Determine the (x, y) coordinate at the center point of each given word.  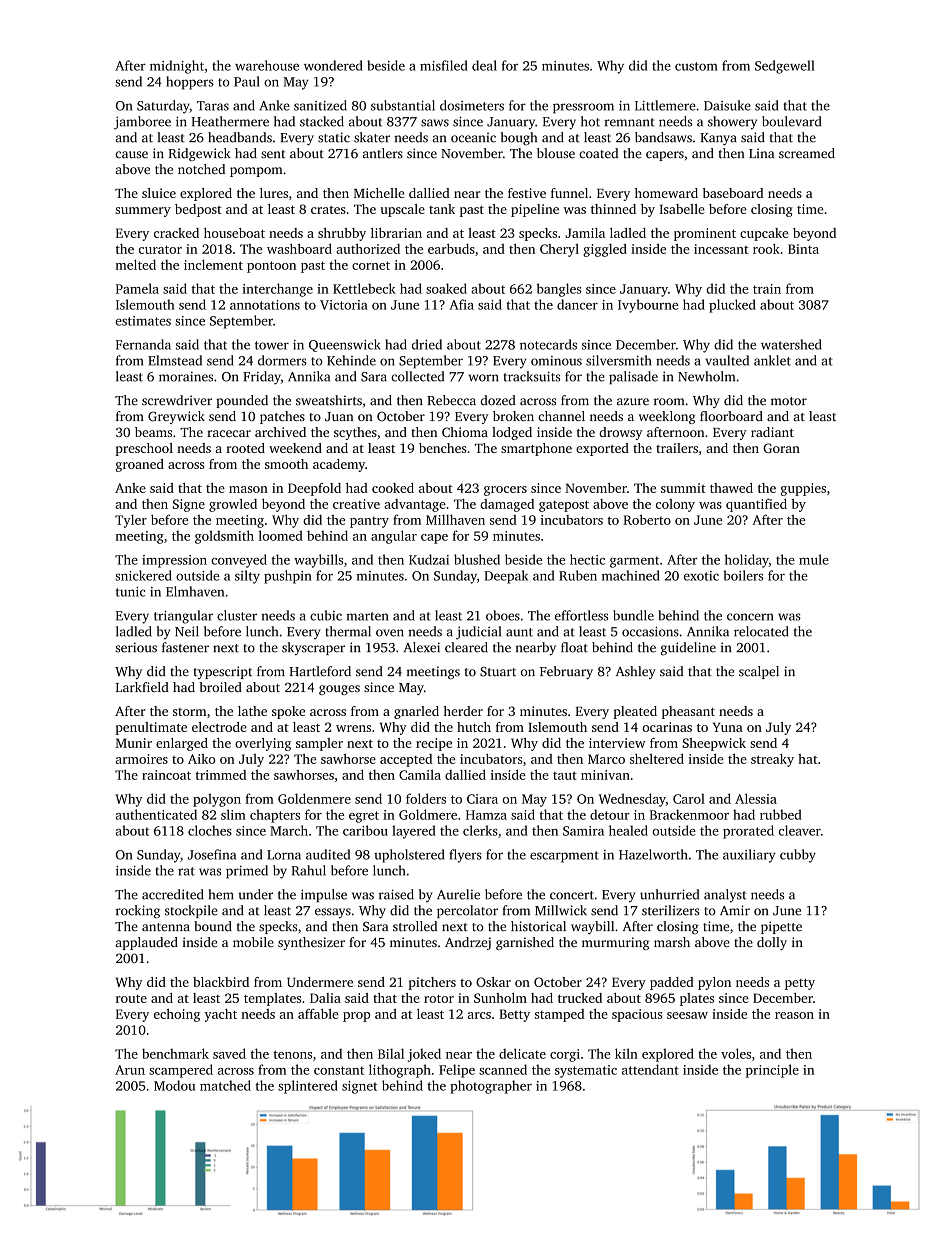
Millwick (561, 910)
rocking (138, 912)
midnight (177, 67)
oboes (503, 615)
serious (136, 647)
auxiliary (749, 856)
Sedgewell (785, 67)
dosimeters (472, 105)
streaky (772, 760)
